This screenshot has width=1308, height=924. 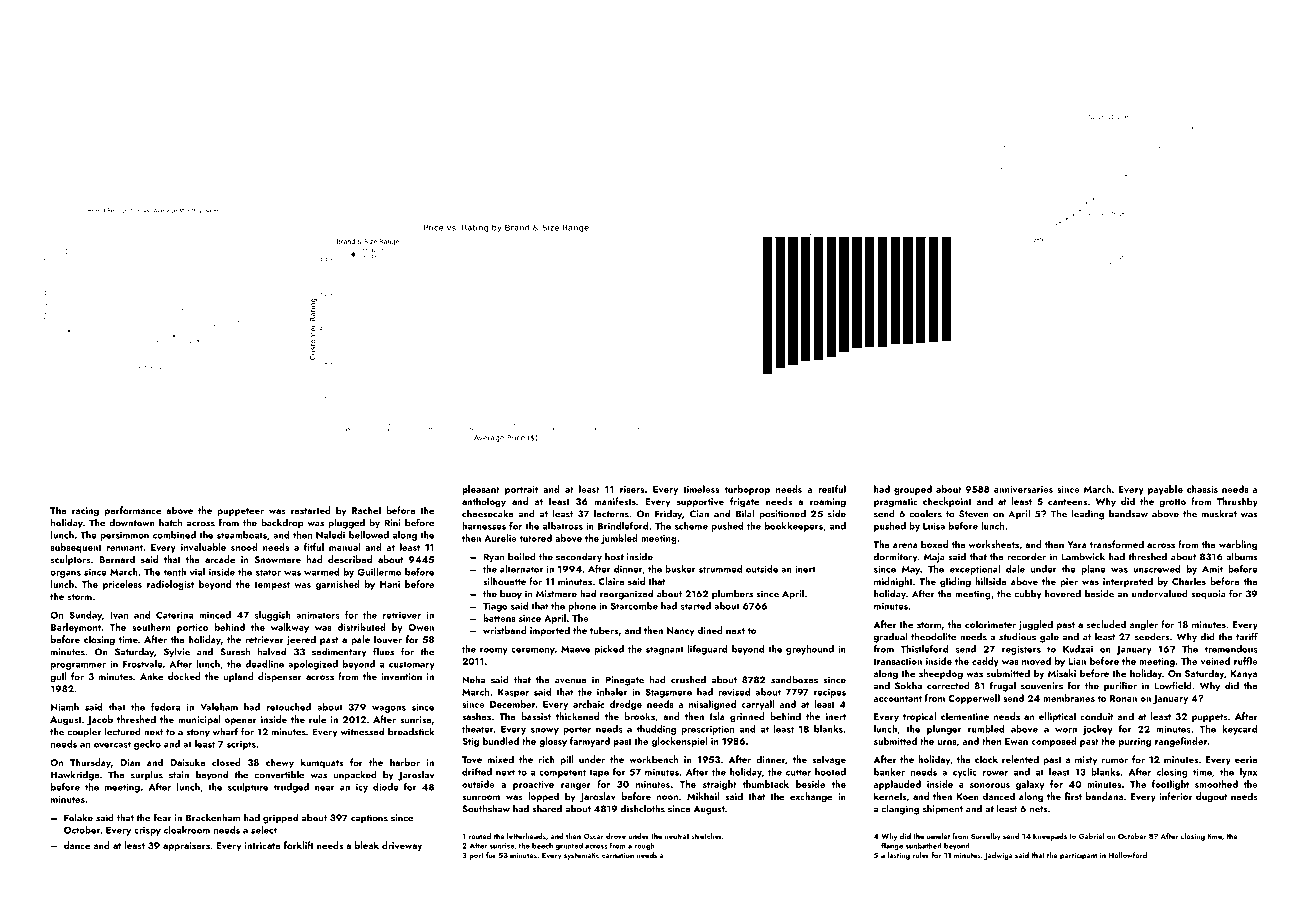 What do you see at coordinates (499, 618) in the screenshot?
I see `battens` at bounding box center [499, 618].
